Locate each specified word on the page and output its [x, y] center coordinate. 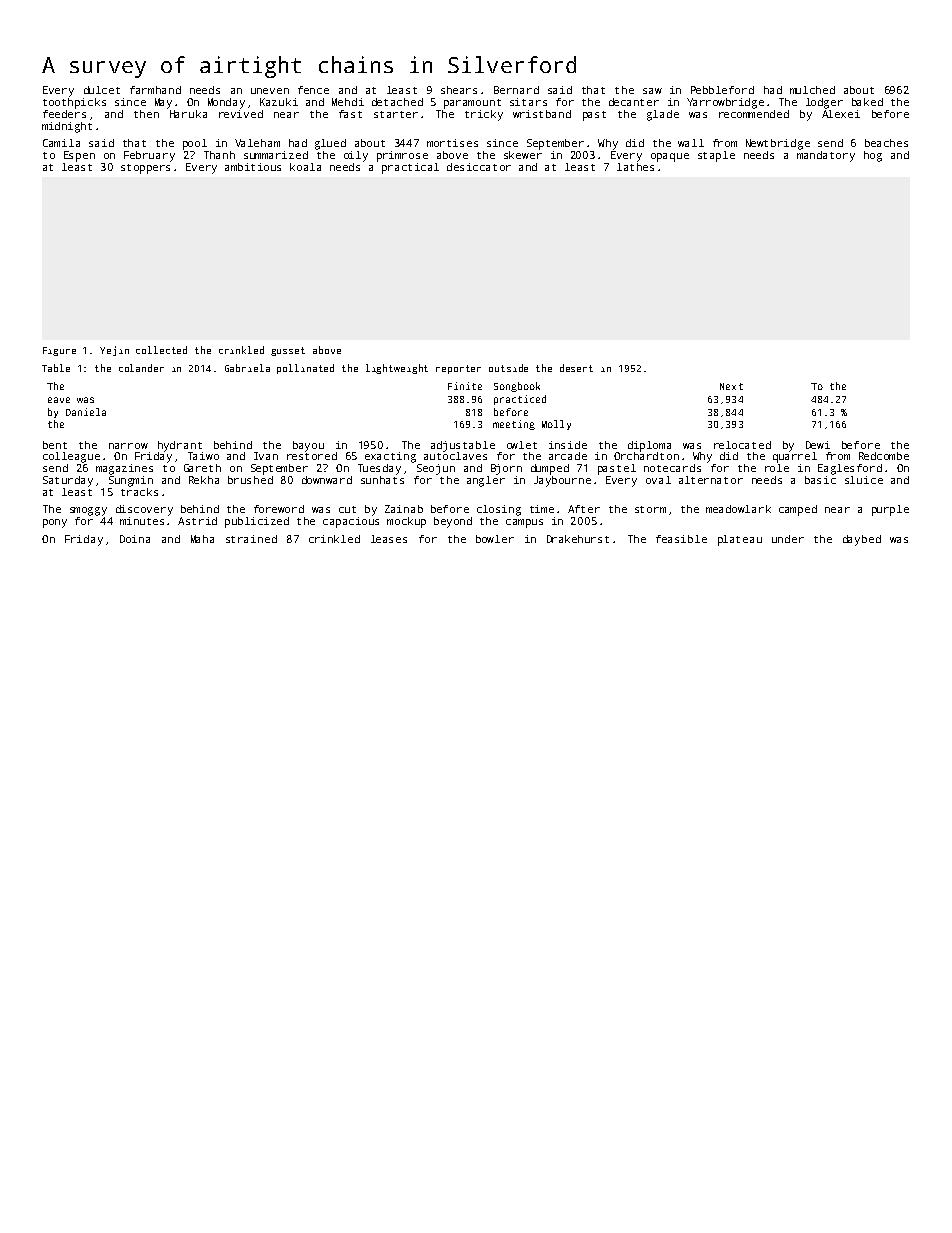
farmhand [155, 90]
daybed [862, 540]
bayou [308, 446]
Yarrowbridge [725, 103]
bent [55, 445]
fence [313, 90]
